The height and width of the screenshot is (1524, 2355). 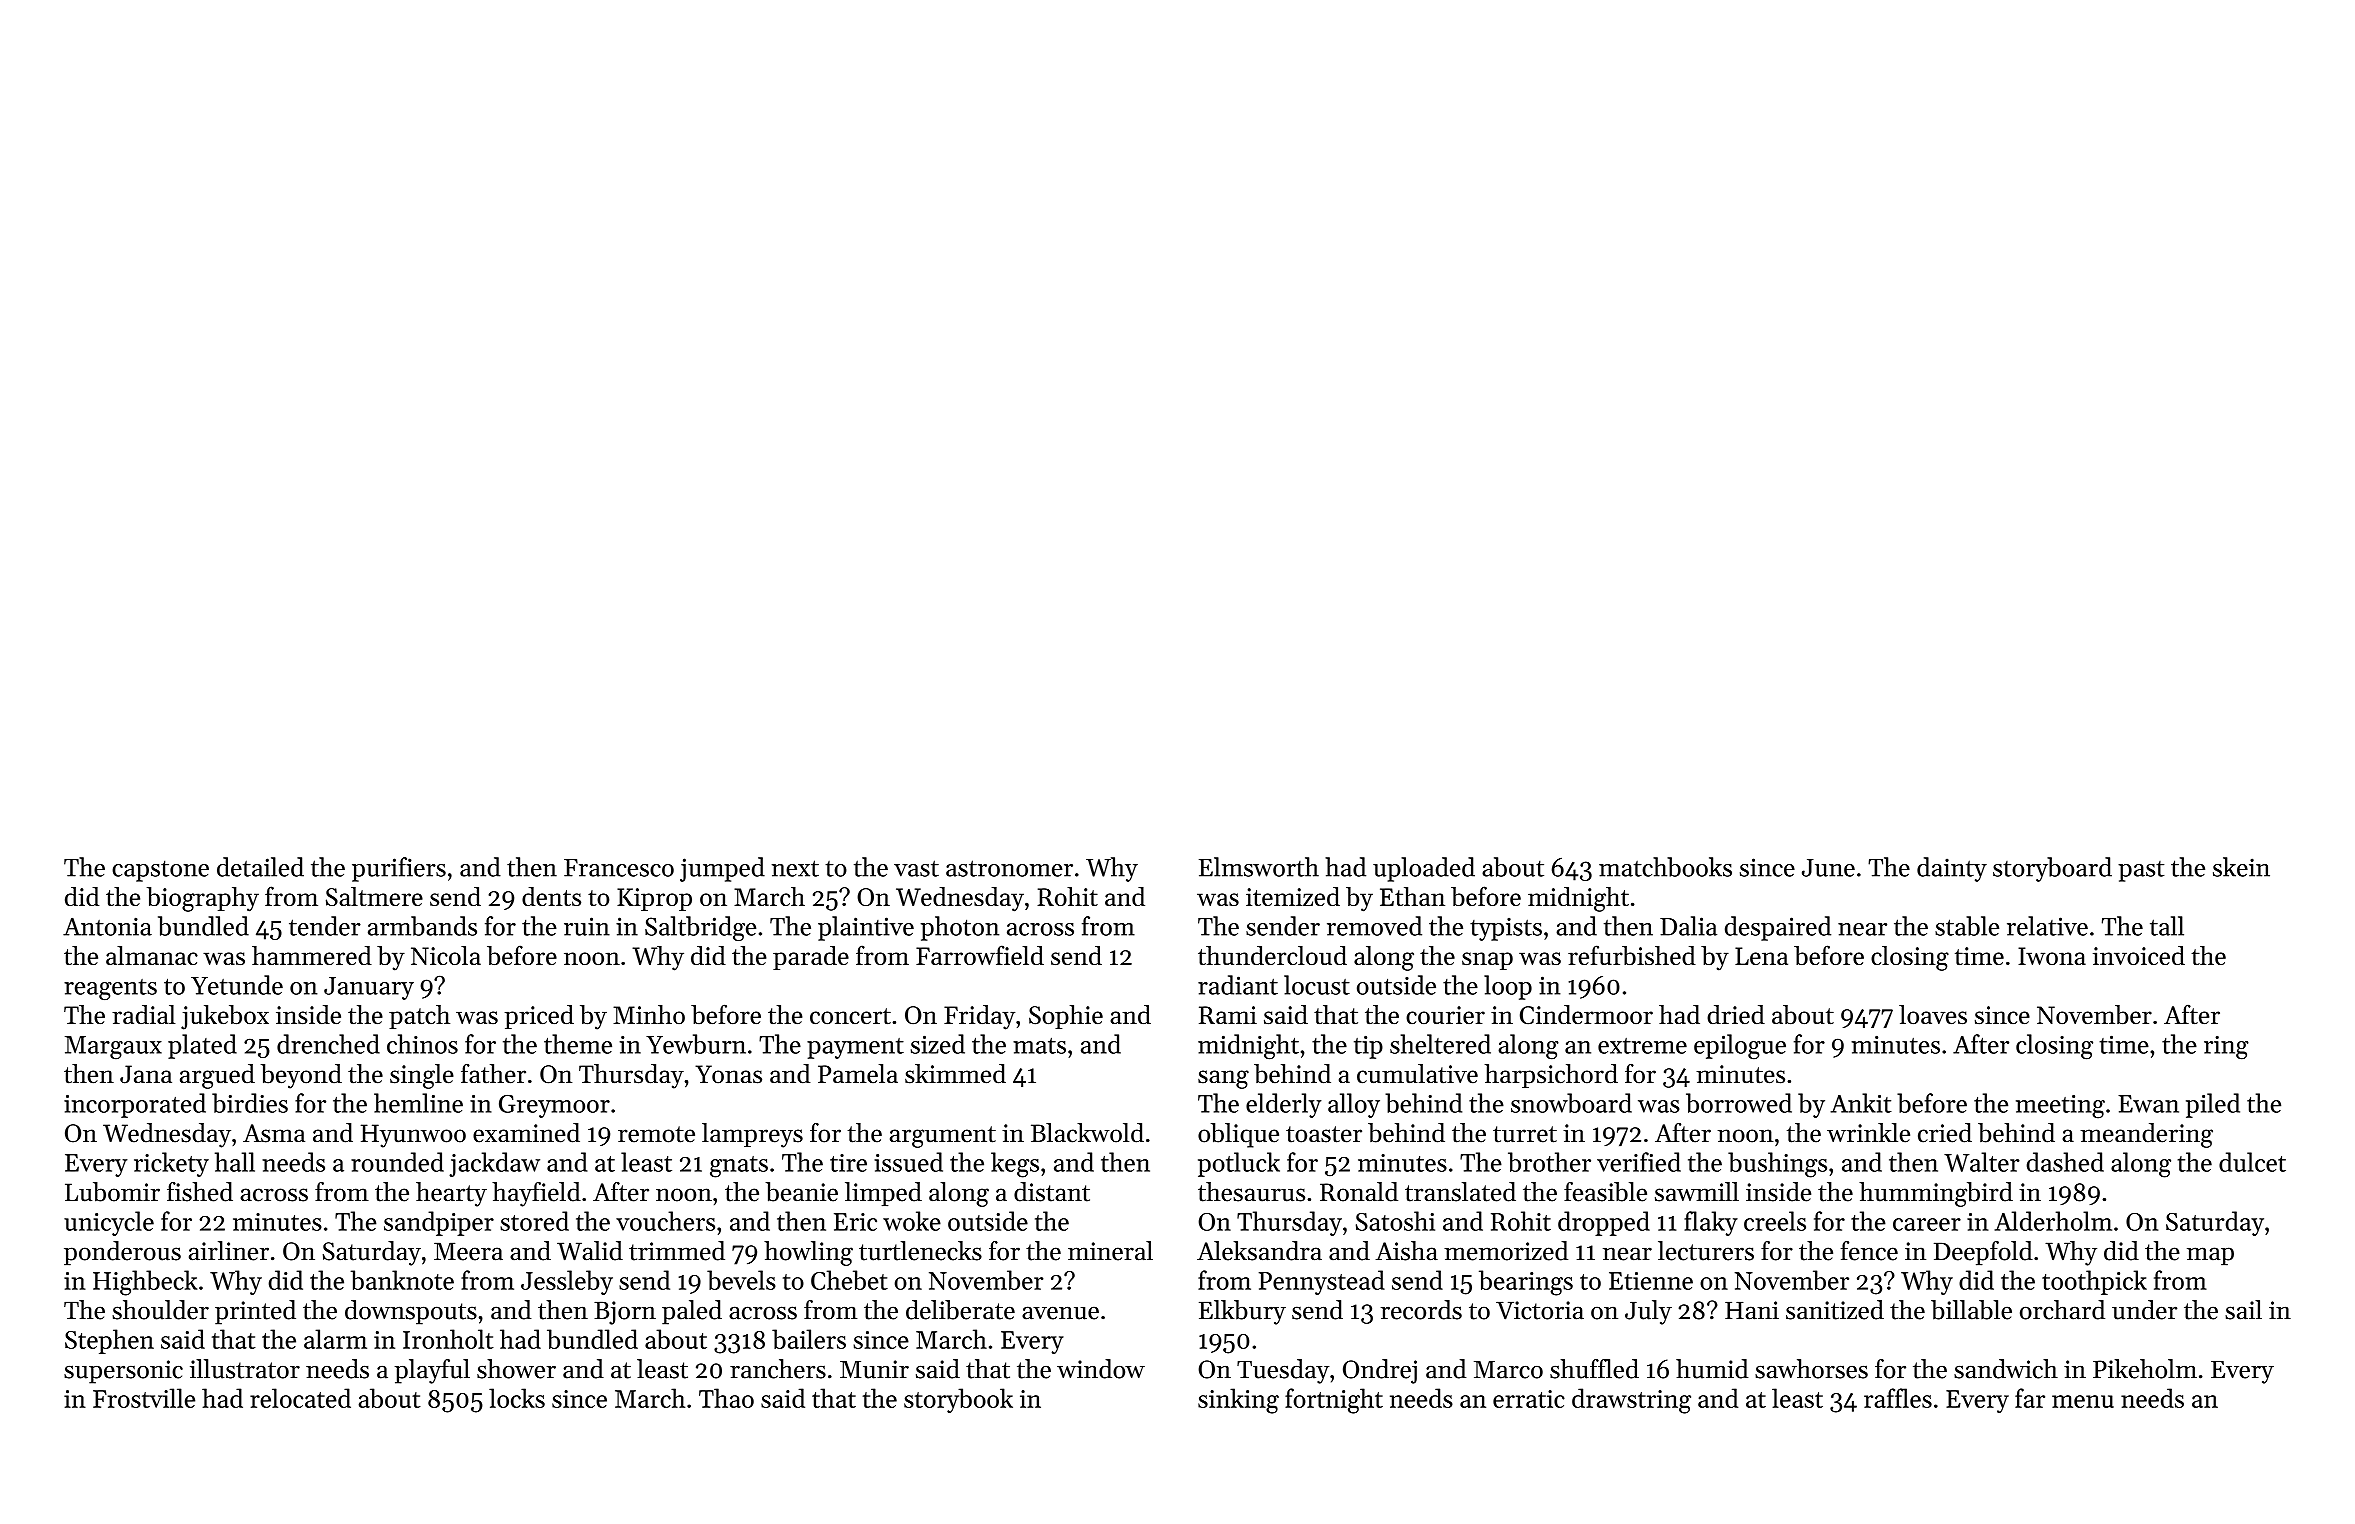 I want to click on past, so click(x=2141, y=871).
